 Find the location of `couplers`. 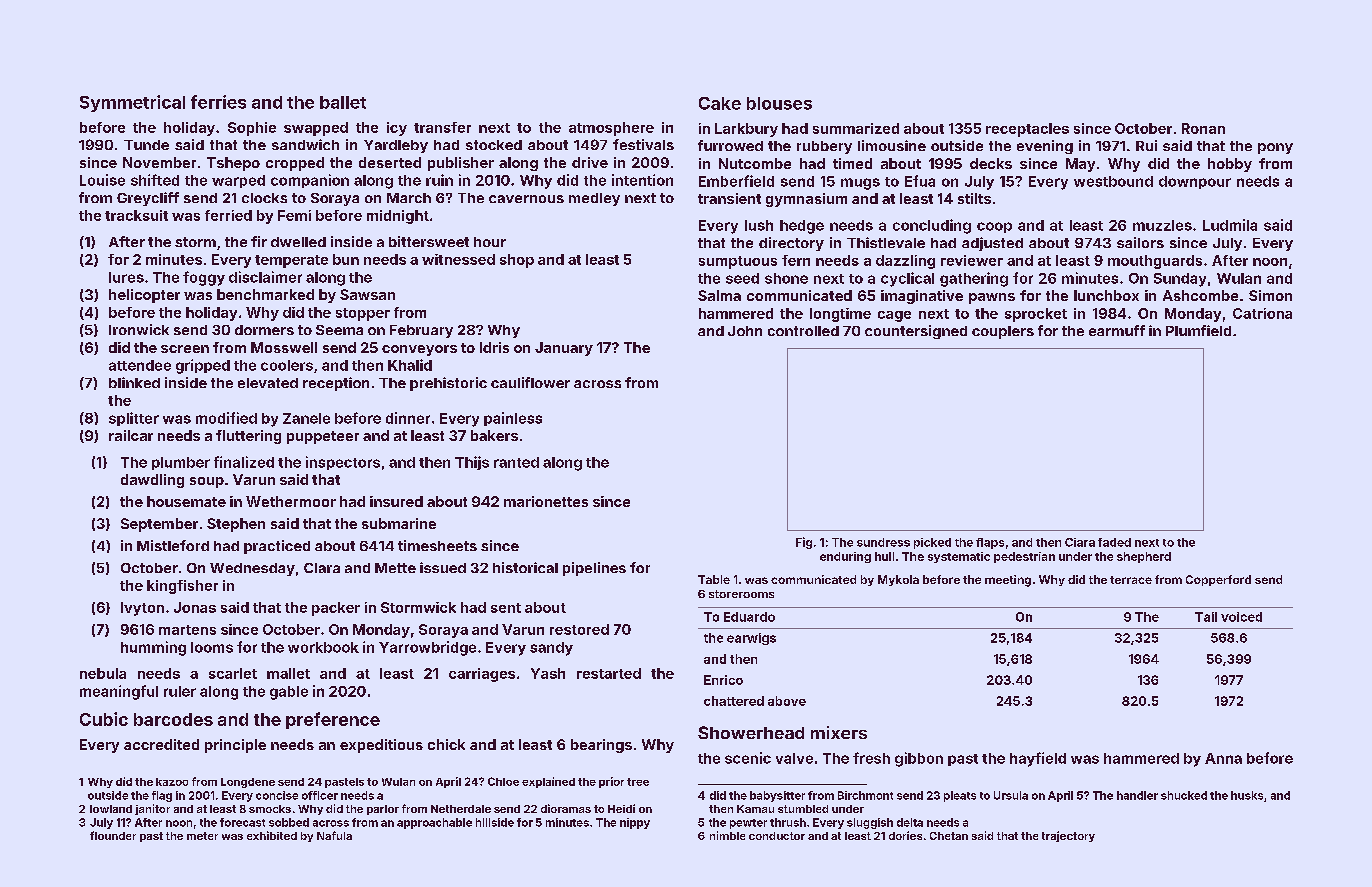

couplers is located at coordinates (1003, 332).
